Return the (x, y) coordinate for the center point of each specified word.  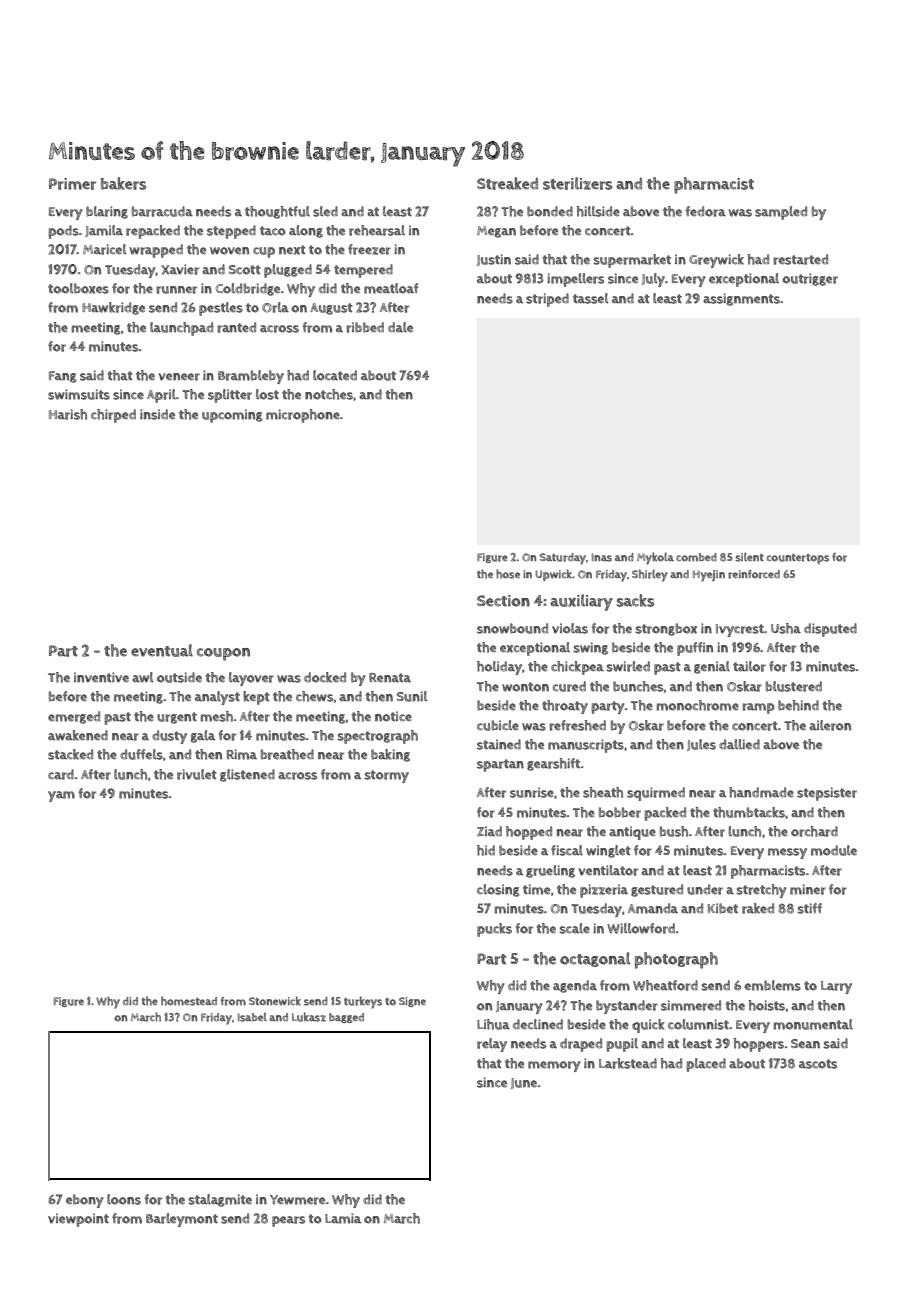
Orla (275, 307)
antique (632, 833)
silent (749, 557)
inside (157, 414)
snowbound (512, 628)
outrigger (810, 279)
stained (499, 744)
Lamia (343, 1218)
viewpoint (78, 1220)
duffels (141, 754)
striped (547, 300)
